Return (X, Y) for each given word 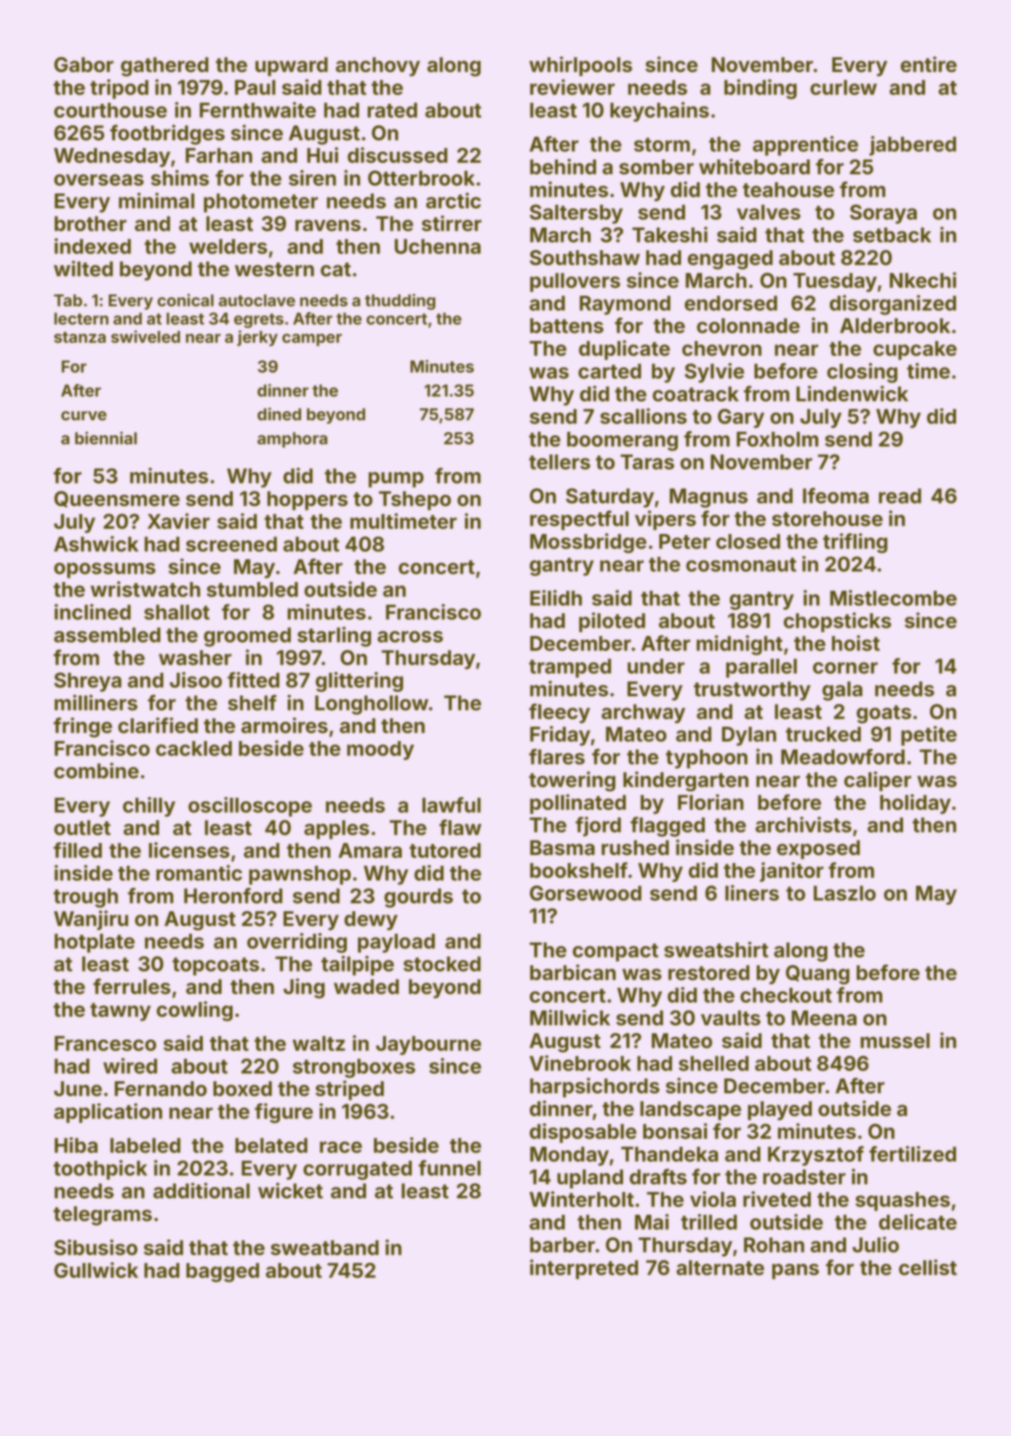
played (780, 1110)
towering (572, 781)
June (78, 1088)
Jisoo (196, 680)
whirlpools (580, 66)
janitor (792, 872)
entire (929, 64)
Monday (569, 1156)
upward (291, 66)
